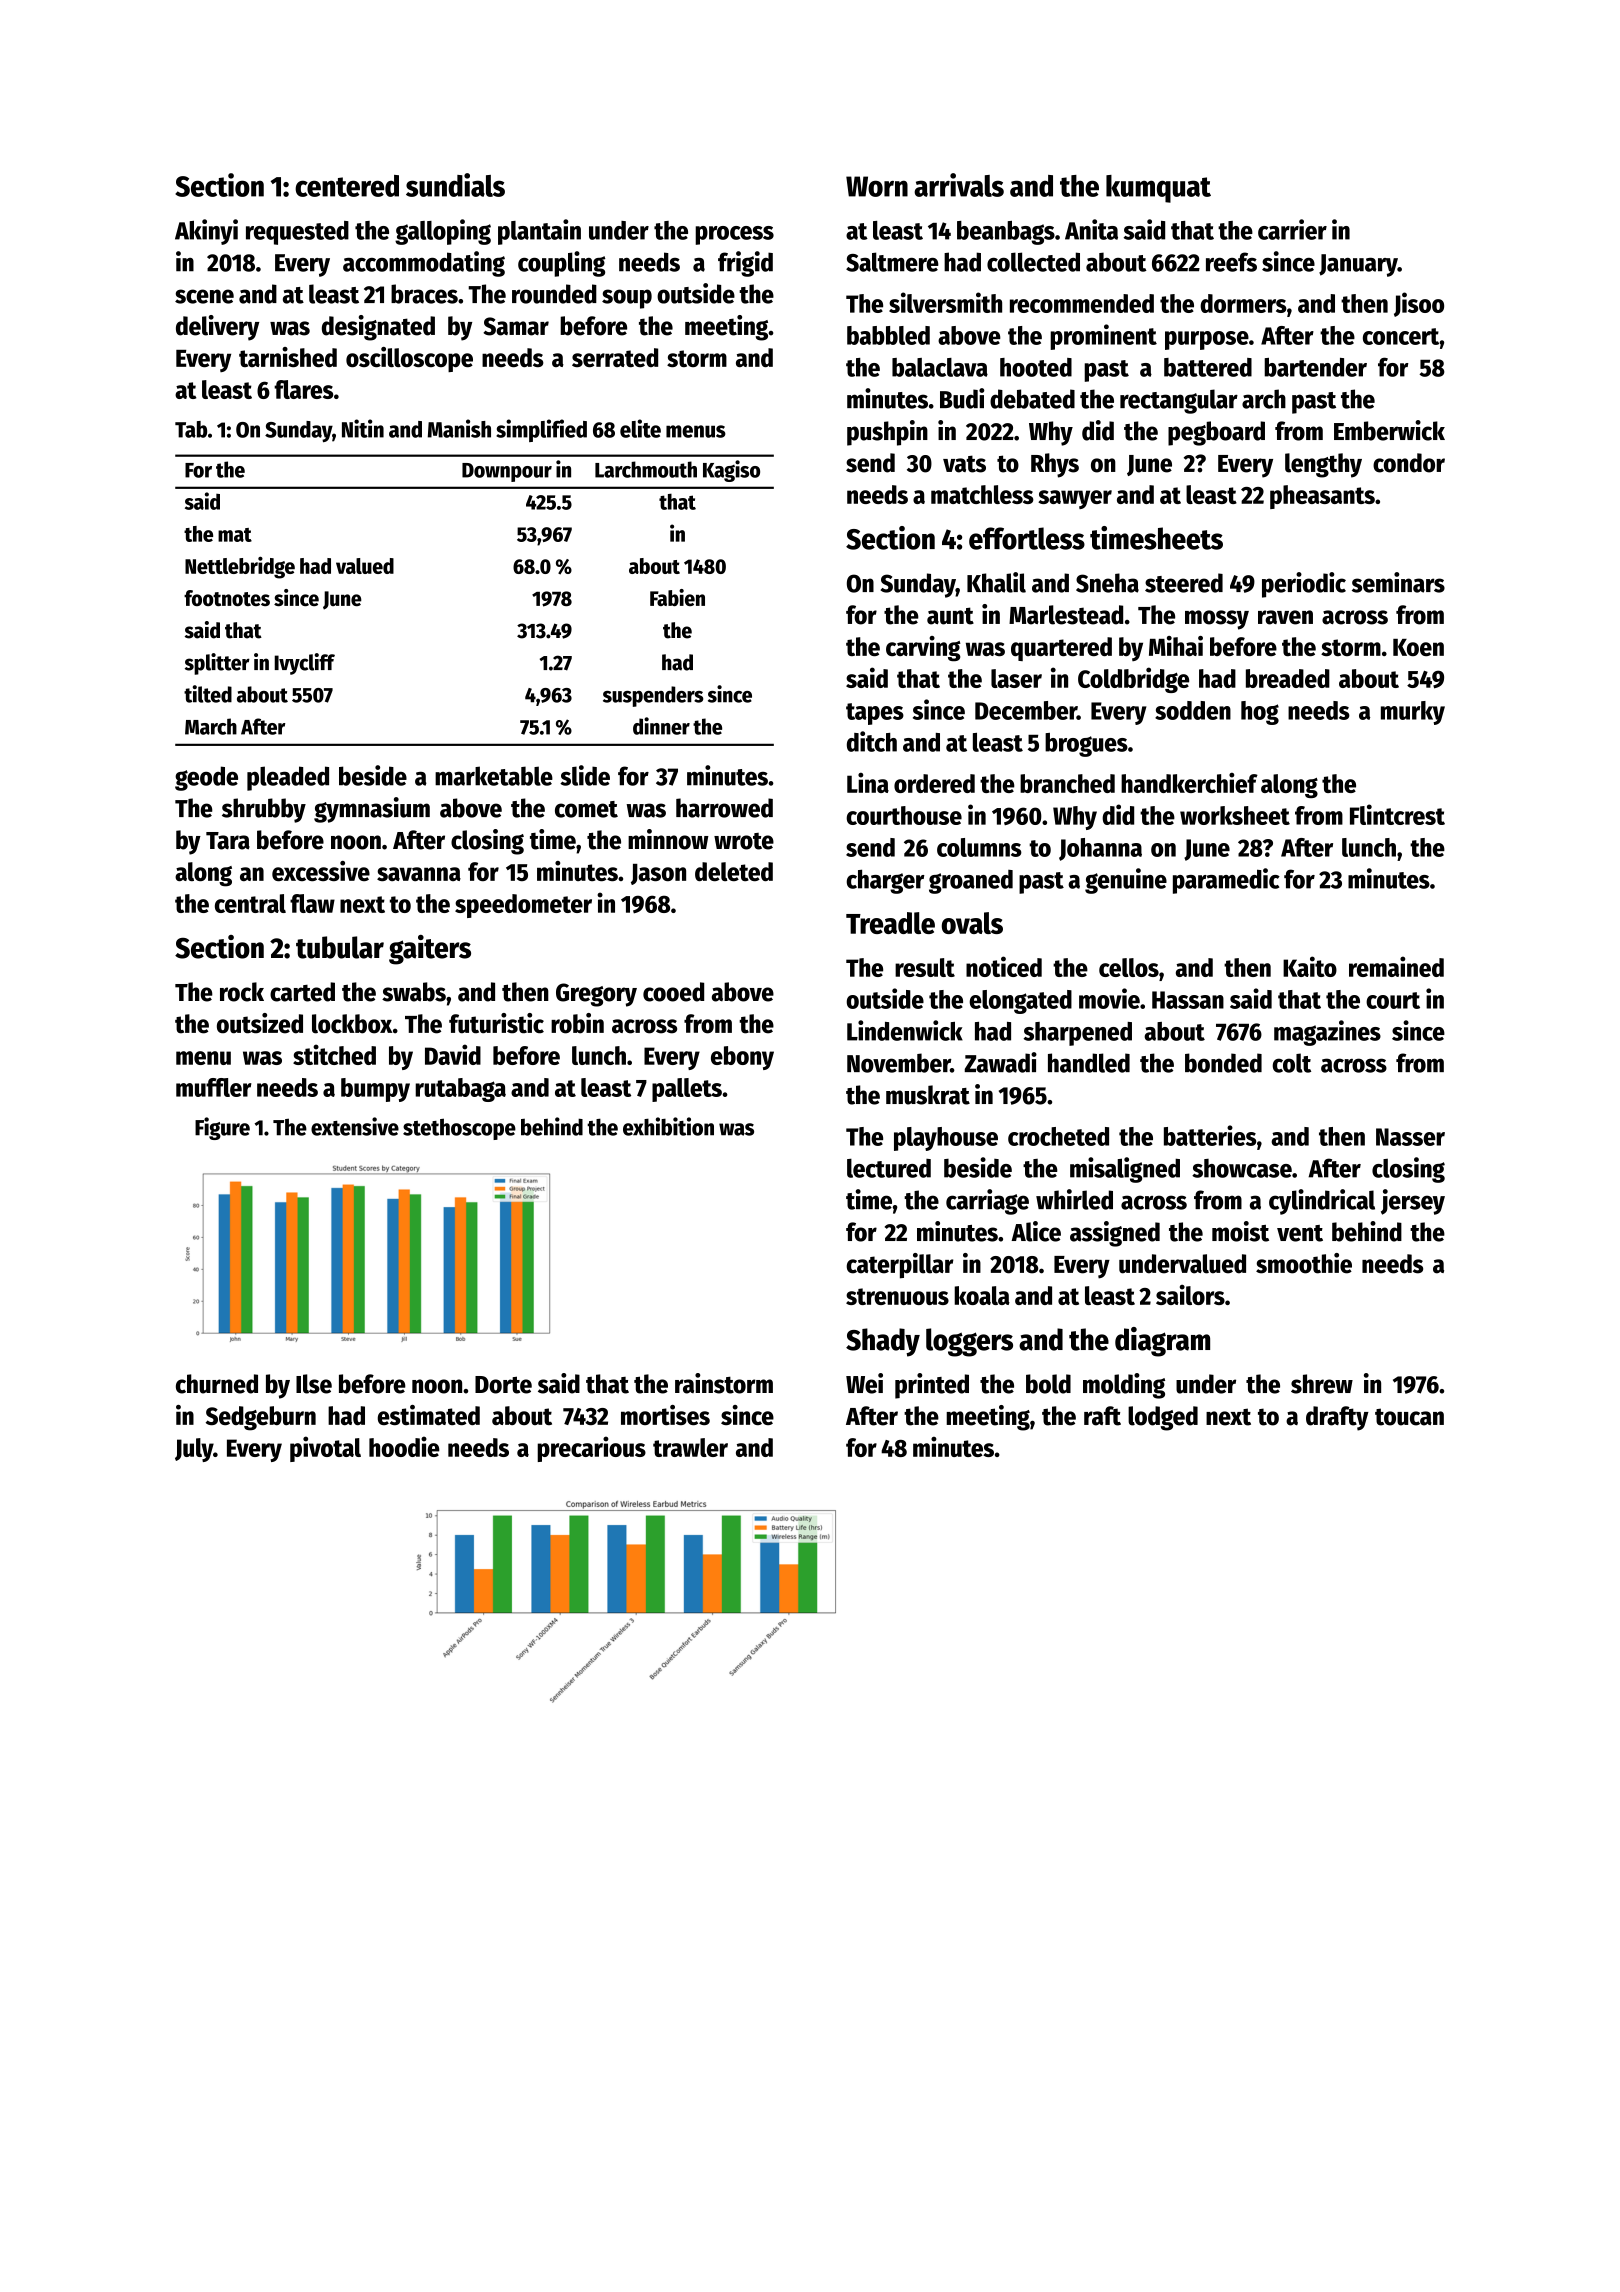 Image resolution: width=1620 pixels, height=2292 pixels. I want to click on Jisoo, so click(1419, 304).
